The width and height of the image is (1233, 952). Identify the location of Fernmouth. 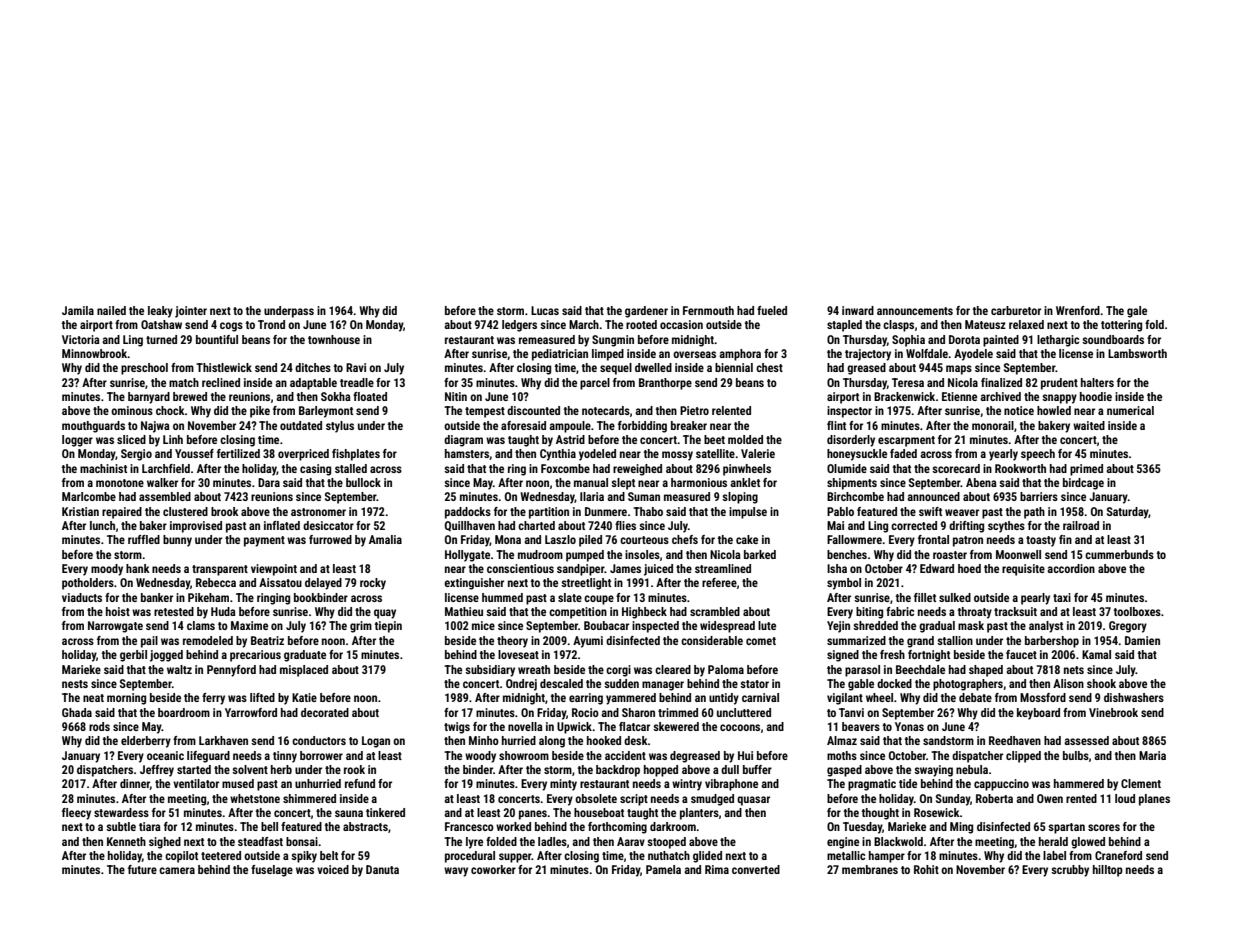
(708, 310).
